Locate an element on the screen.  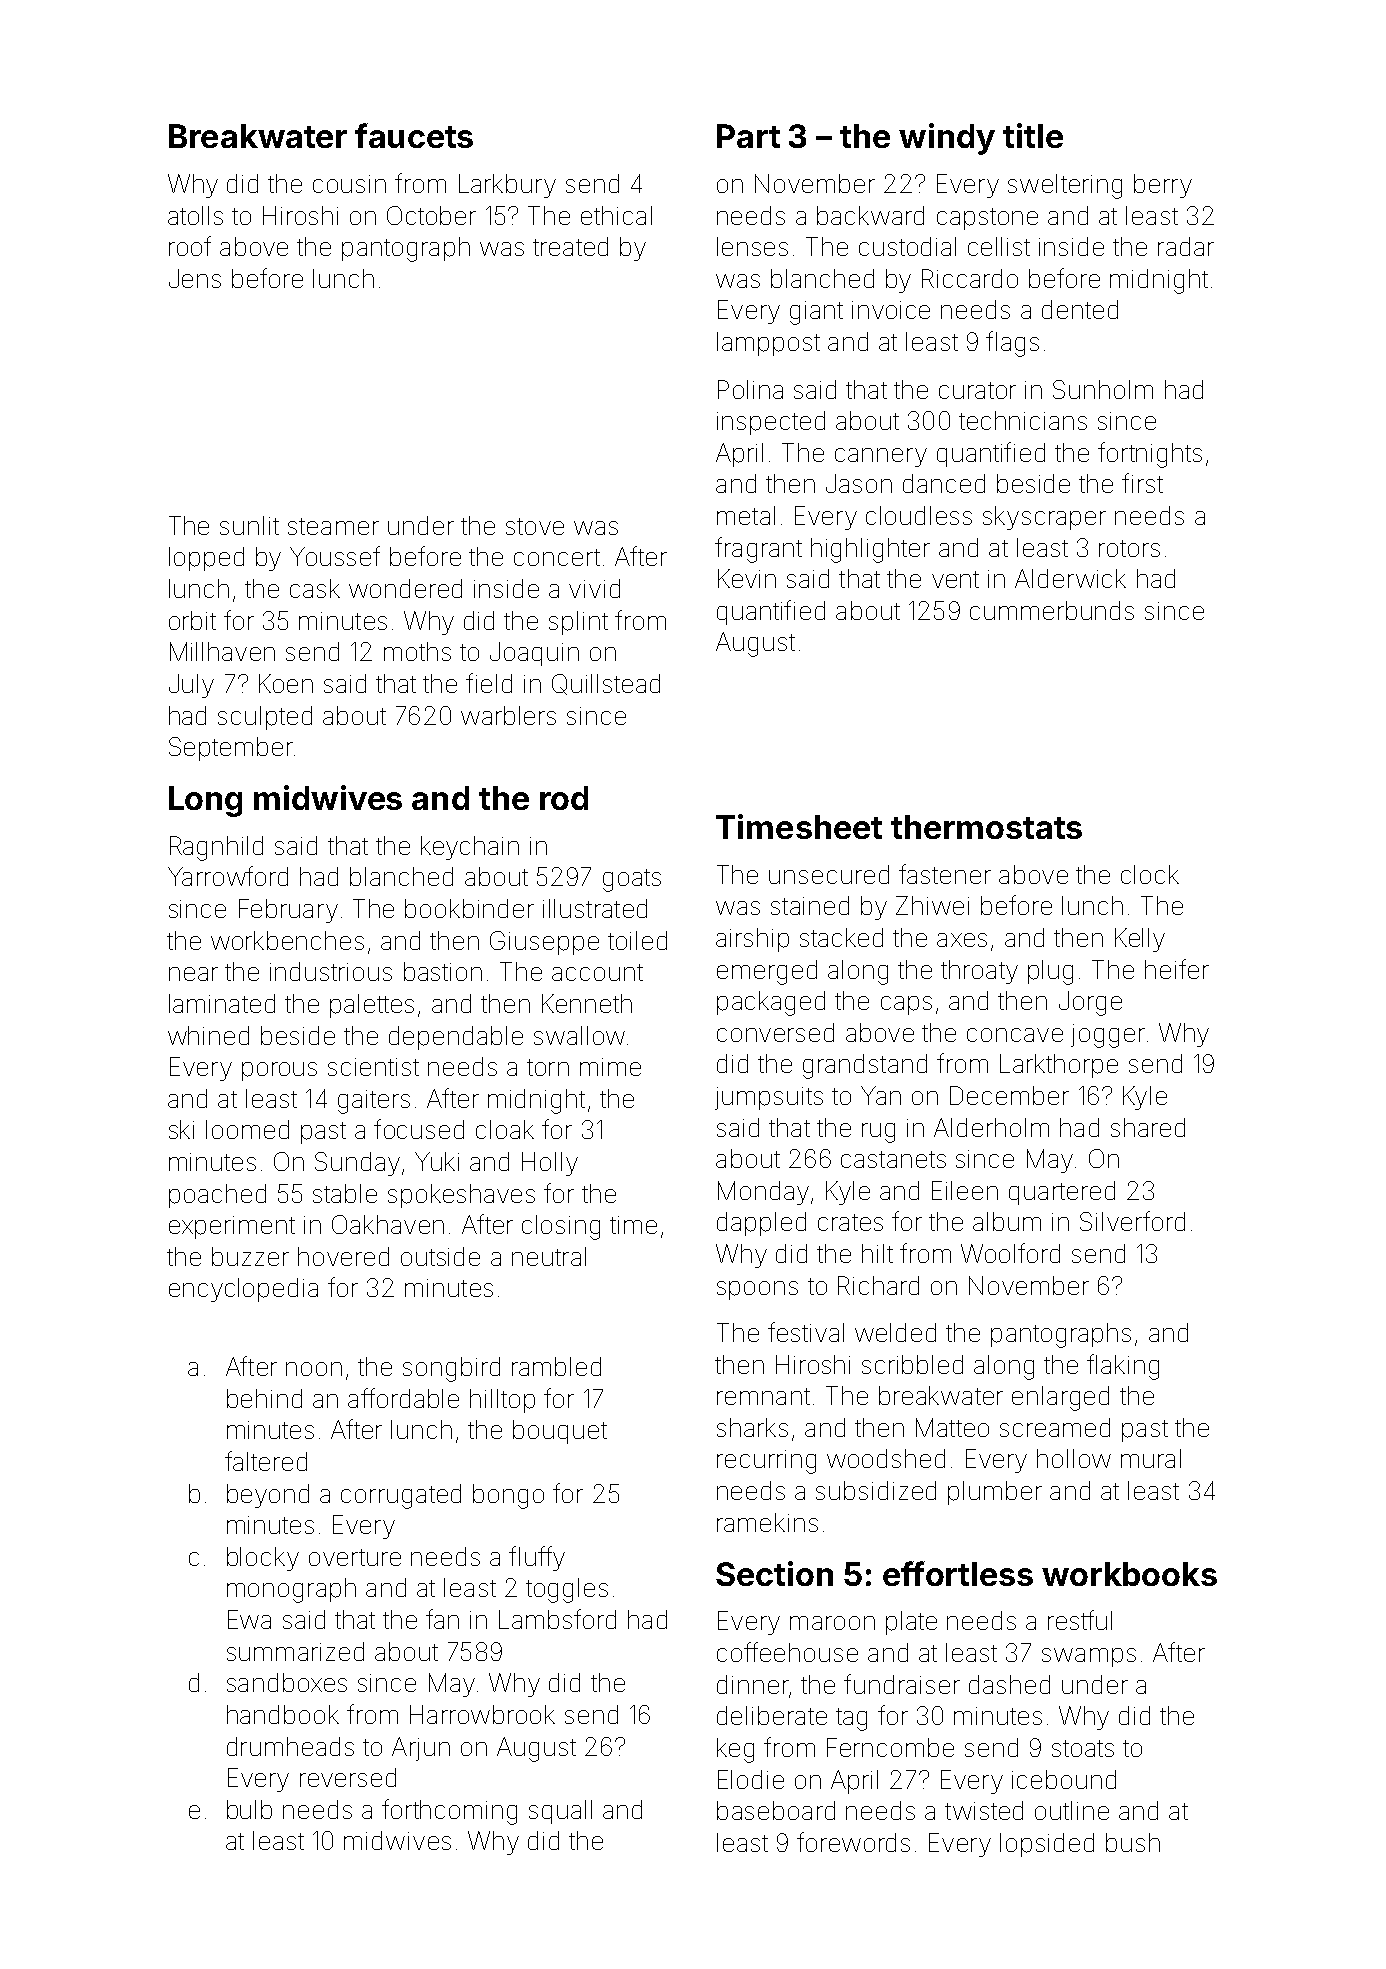
near is located at coordinates (193, 974).
